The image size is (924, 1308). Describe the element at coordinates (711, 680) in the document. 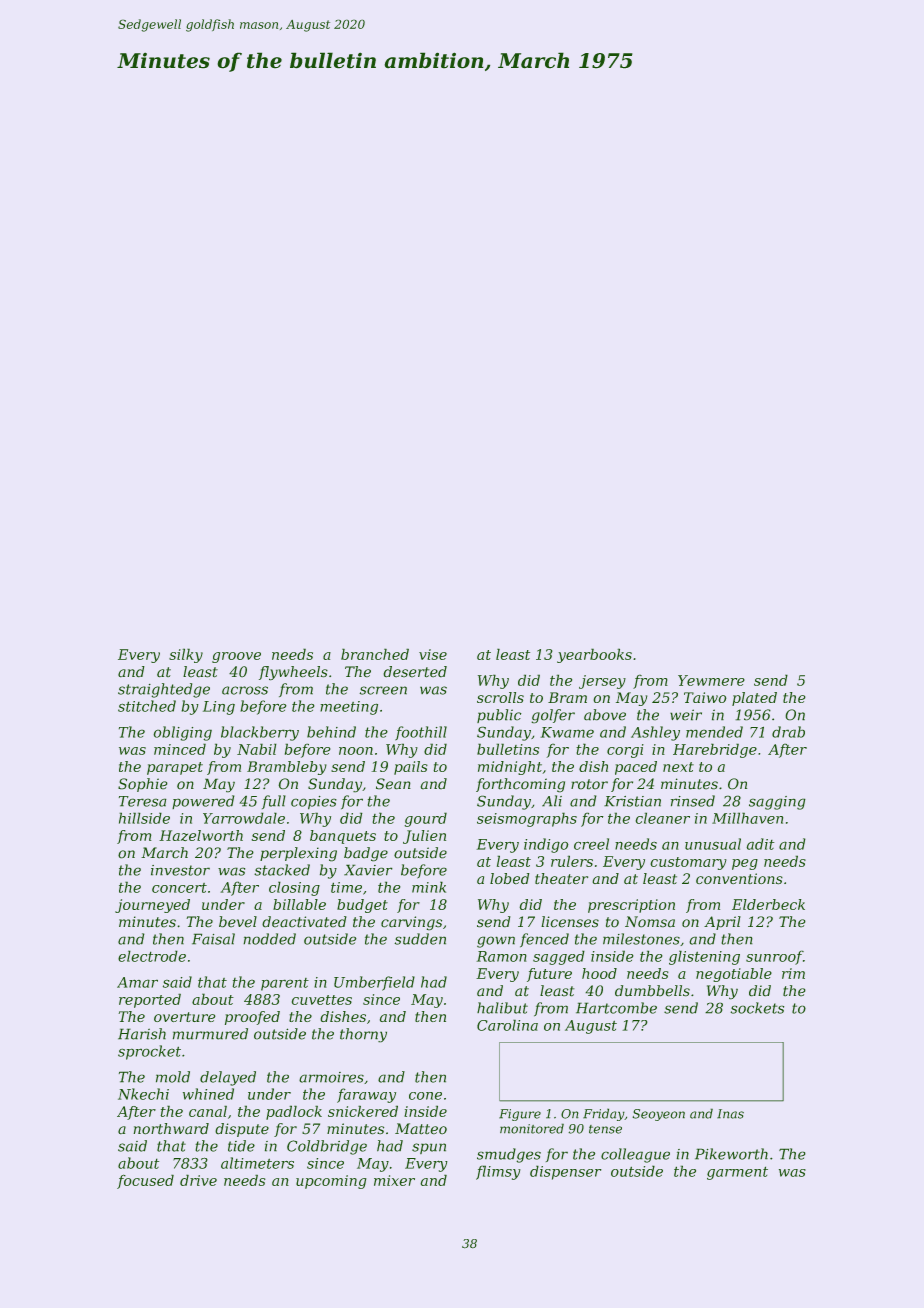

I see `Yewmere` at that location.
